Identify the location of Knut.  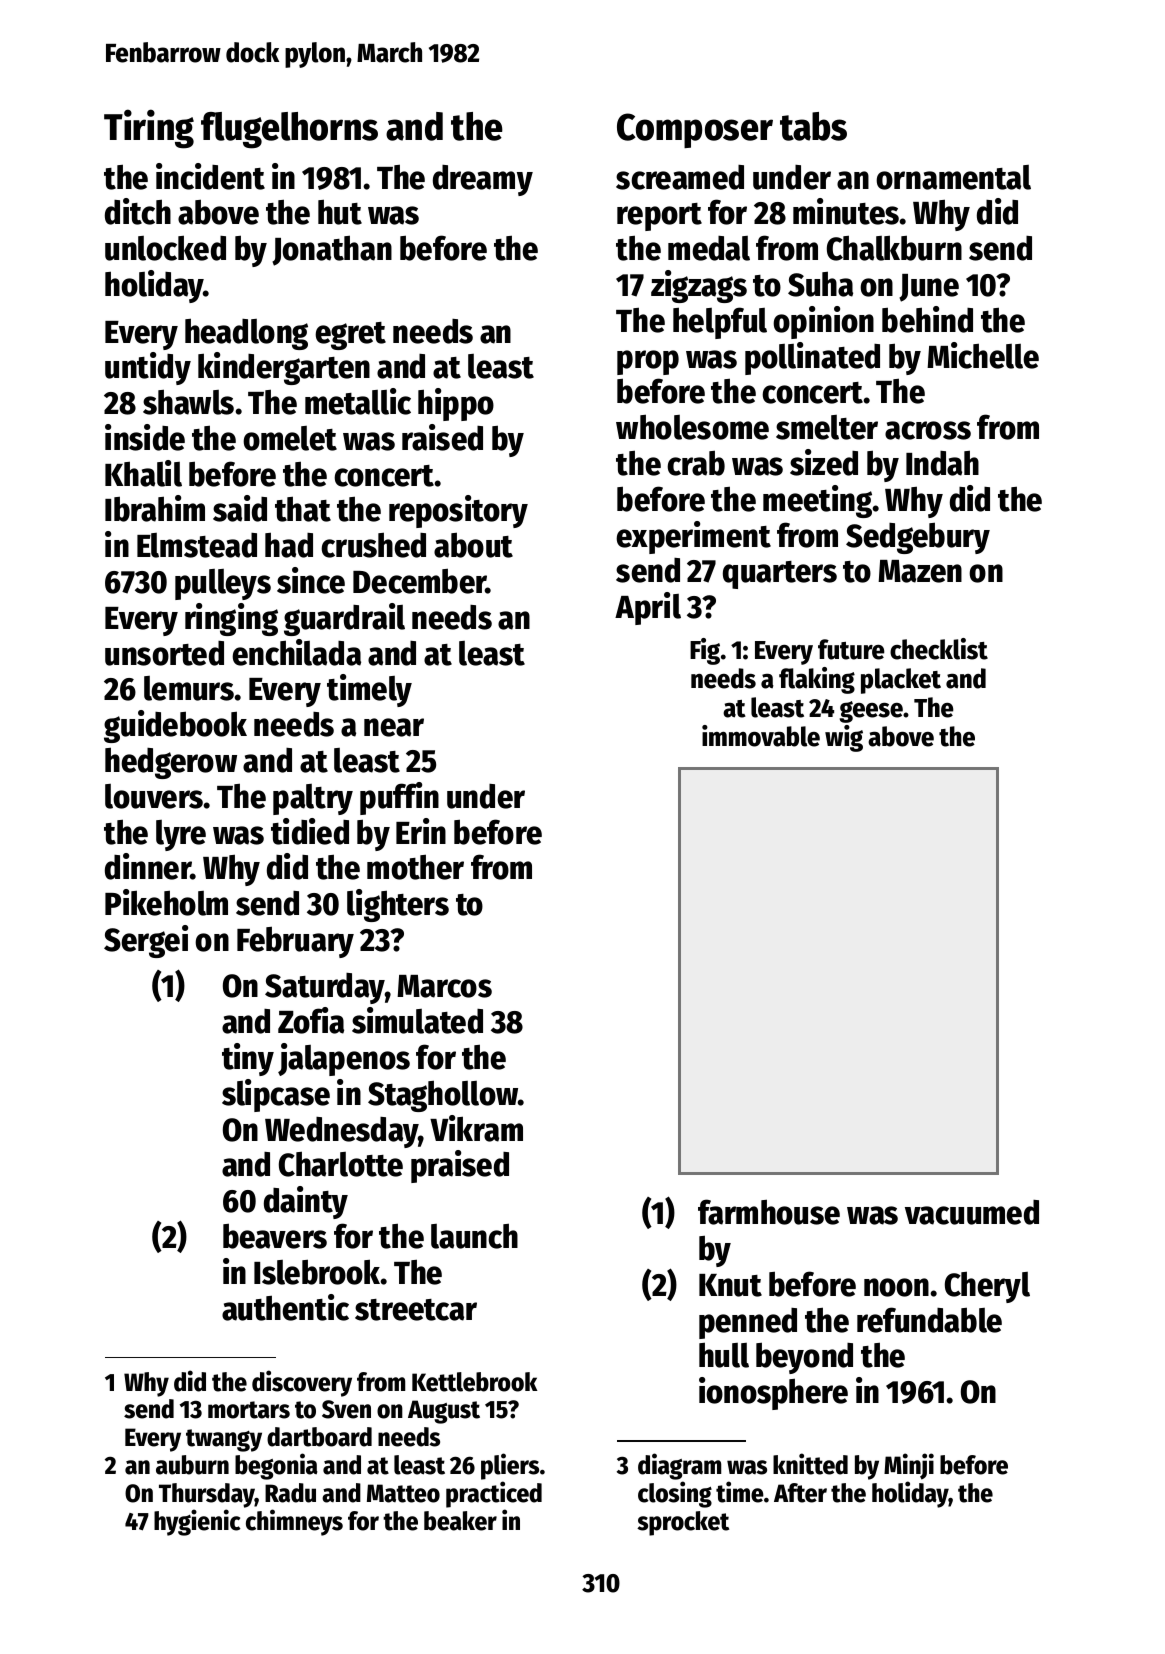
(730, 1285).
